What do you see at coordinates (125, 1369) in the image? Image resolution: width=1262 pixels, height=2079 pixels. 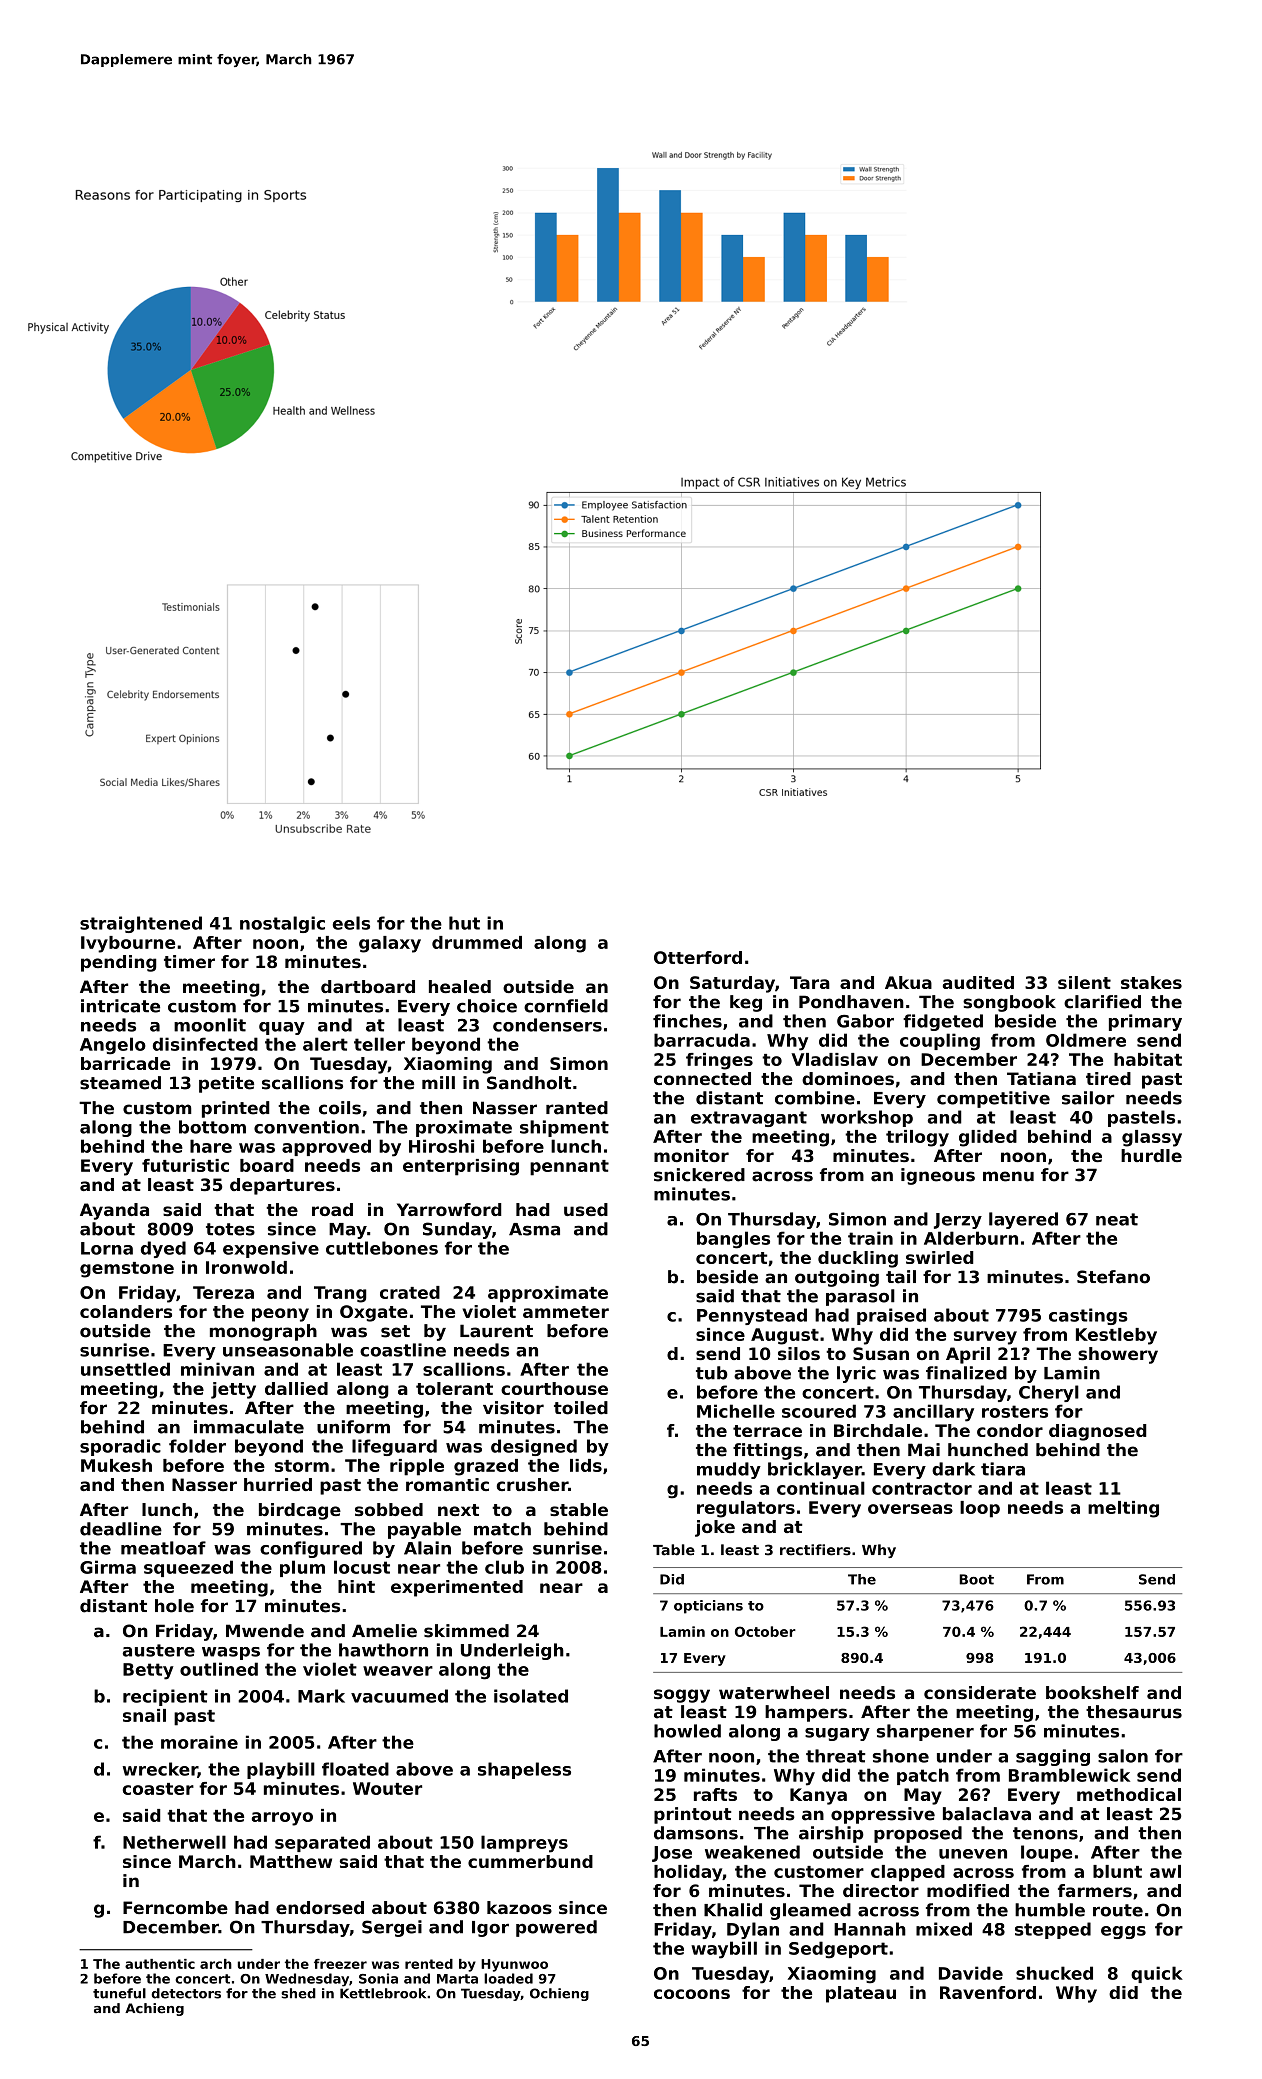 I see `unsettled` at bounding box center [125, 1369].
